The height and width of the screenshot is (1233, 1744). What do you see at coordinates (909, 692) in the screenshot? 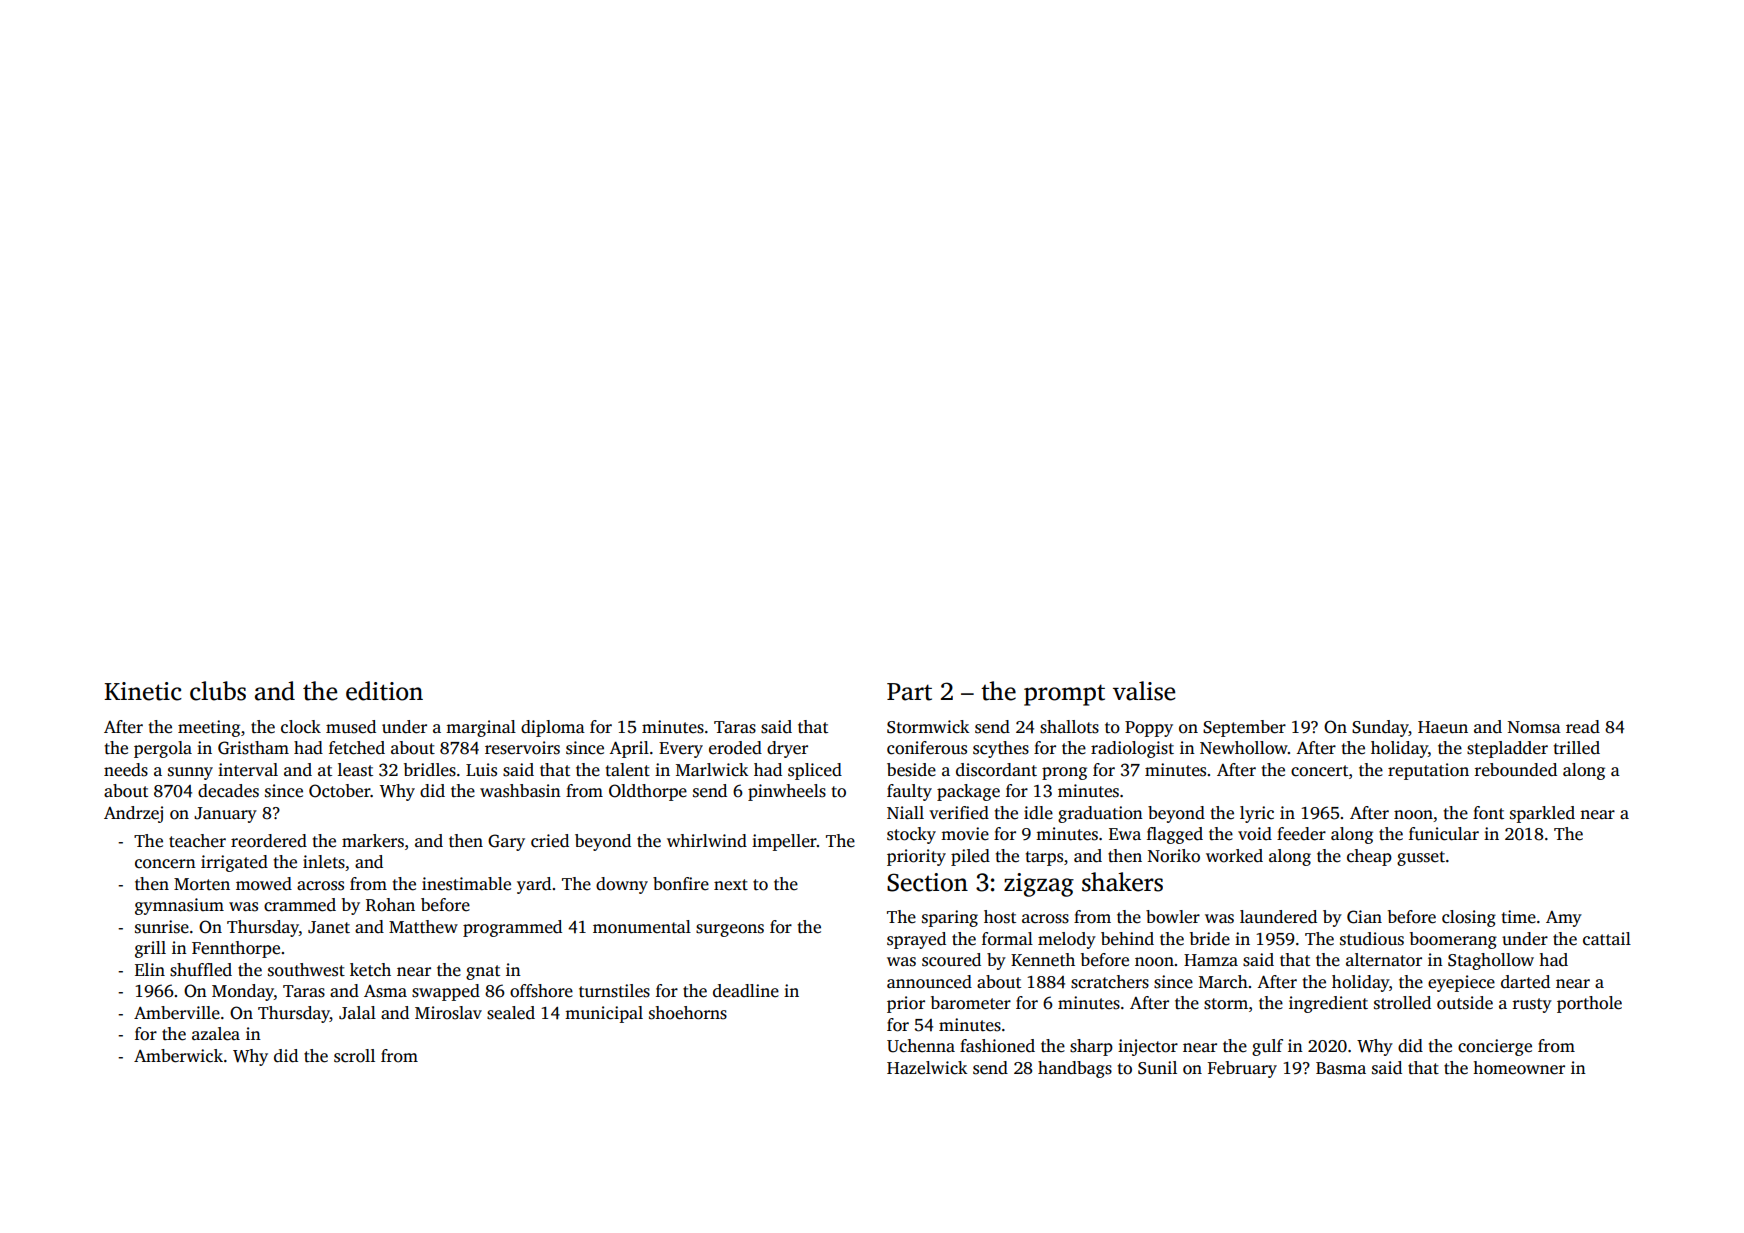
I see `Part` at bounding box center [909, 692].
